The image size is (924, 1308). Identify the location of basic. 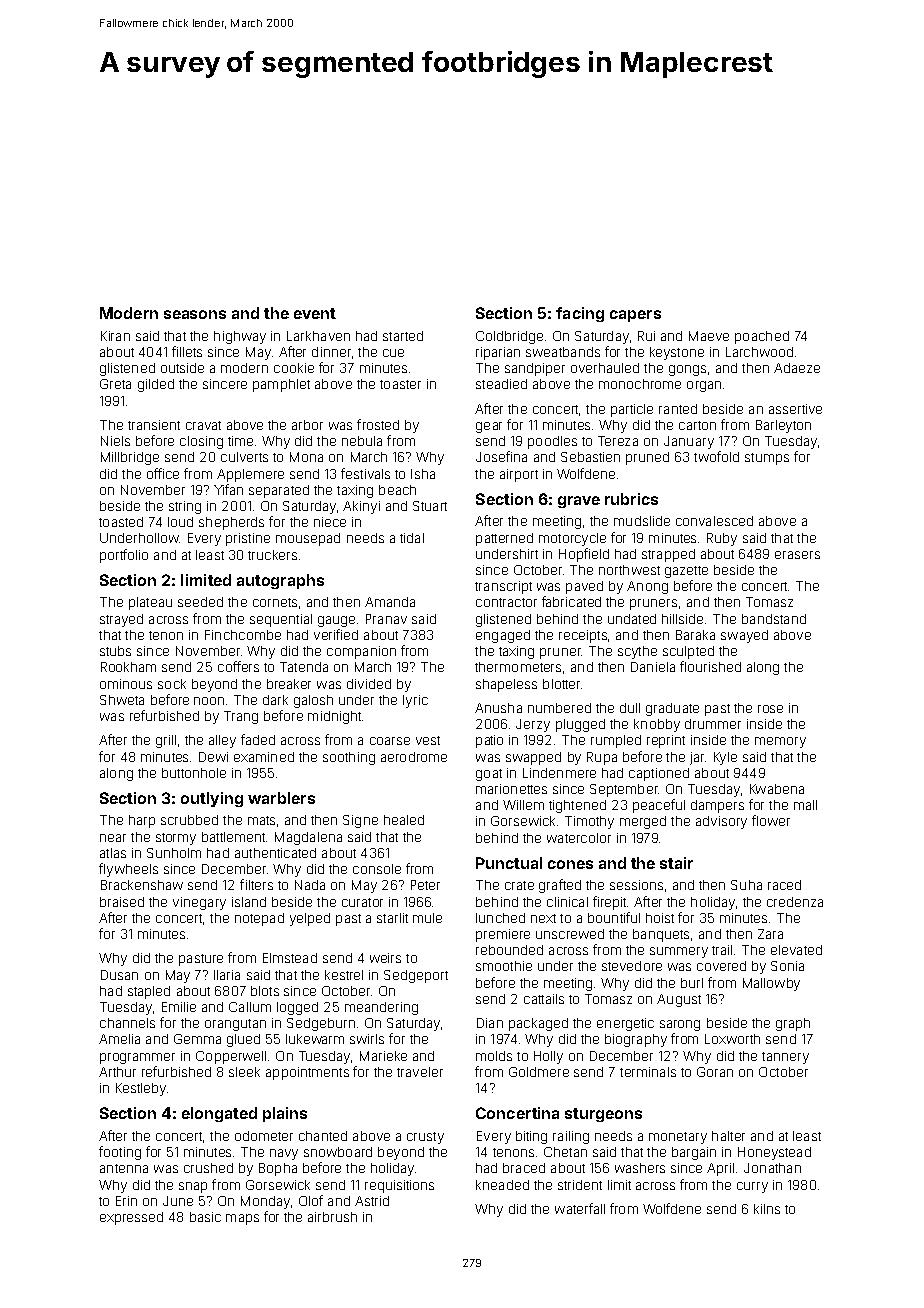
(205, 1217).
